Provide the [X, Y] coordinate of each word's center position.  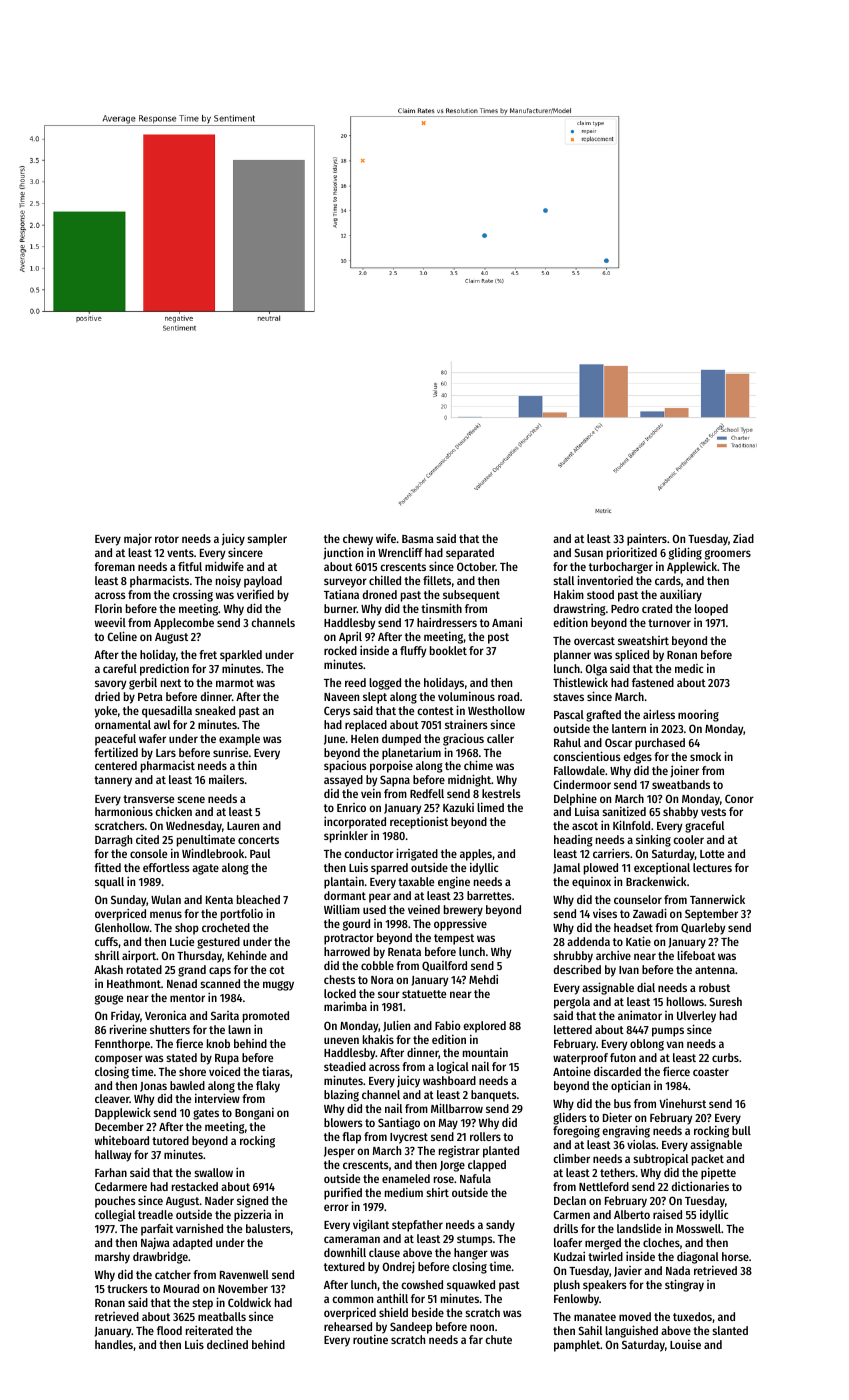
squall [109, 883]
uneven [341, 1040]
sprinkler [346, 837]
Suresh [726, 1001]
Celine [122, 636]
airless [659, 714]
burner [340, 608]
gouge [109, 1000]
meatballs [222, 1316]
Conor [739, 798]
